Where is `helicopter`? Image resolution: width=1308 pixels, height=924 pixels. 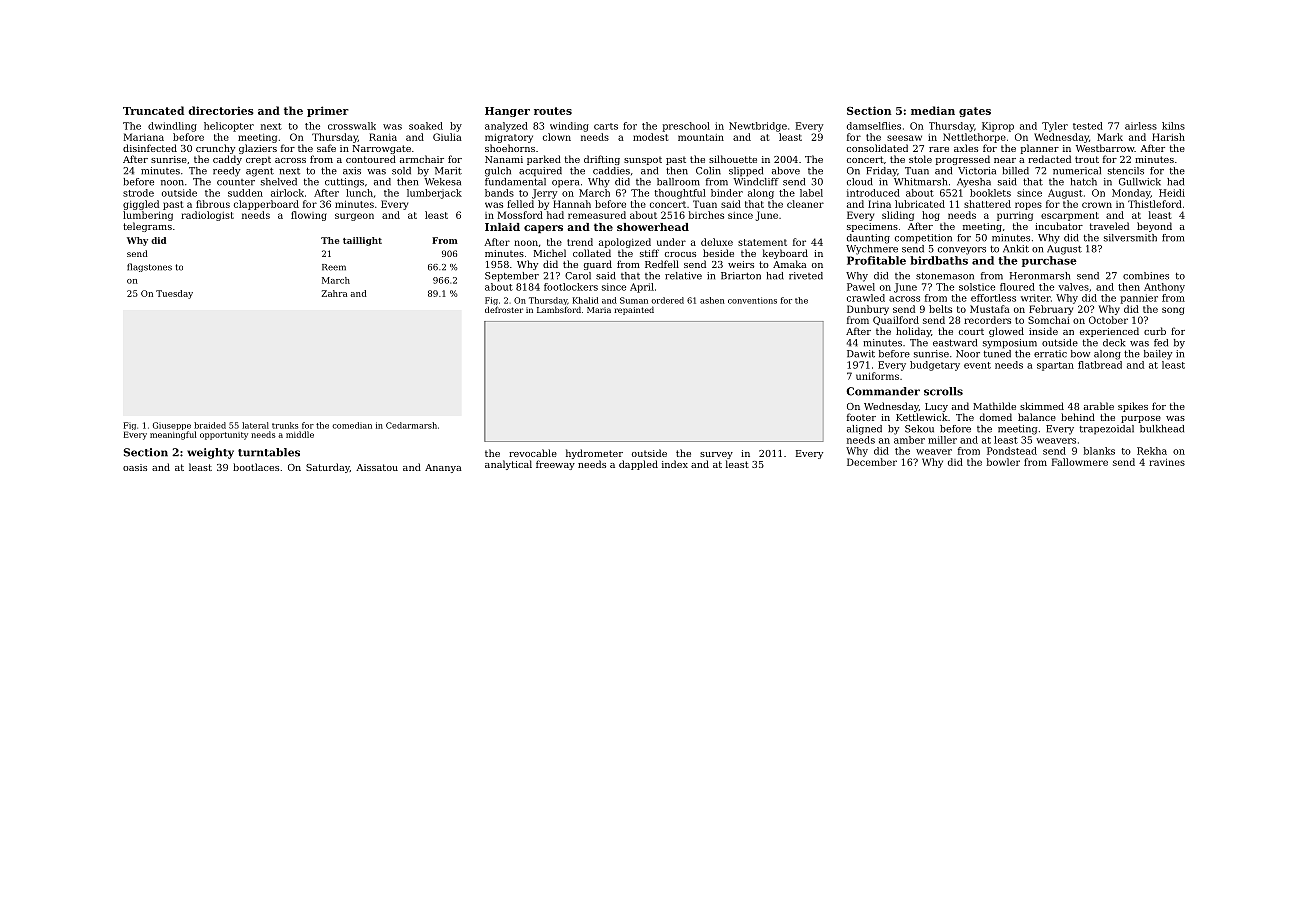
helicopter is located at coordinates (229, 127).
